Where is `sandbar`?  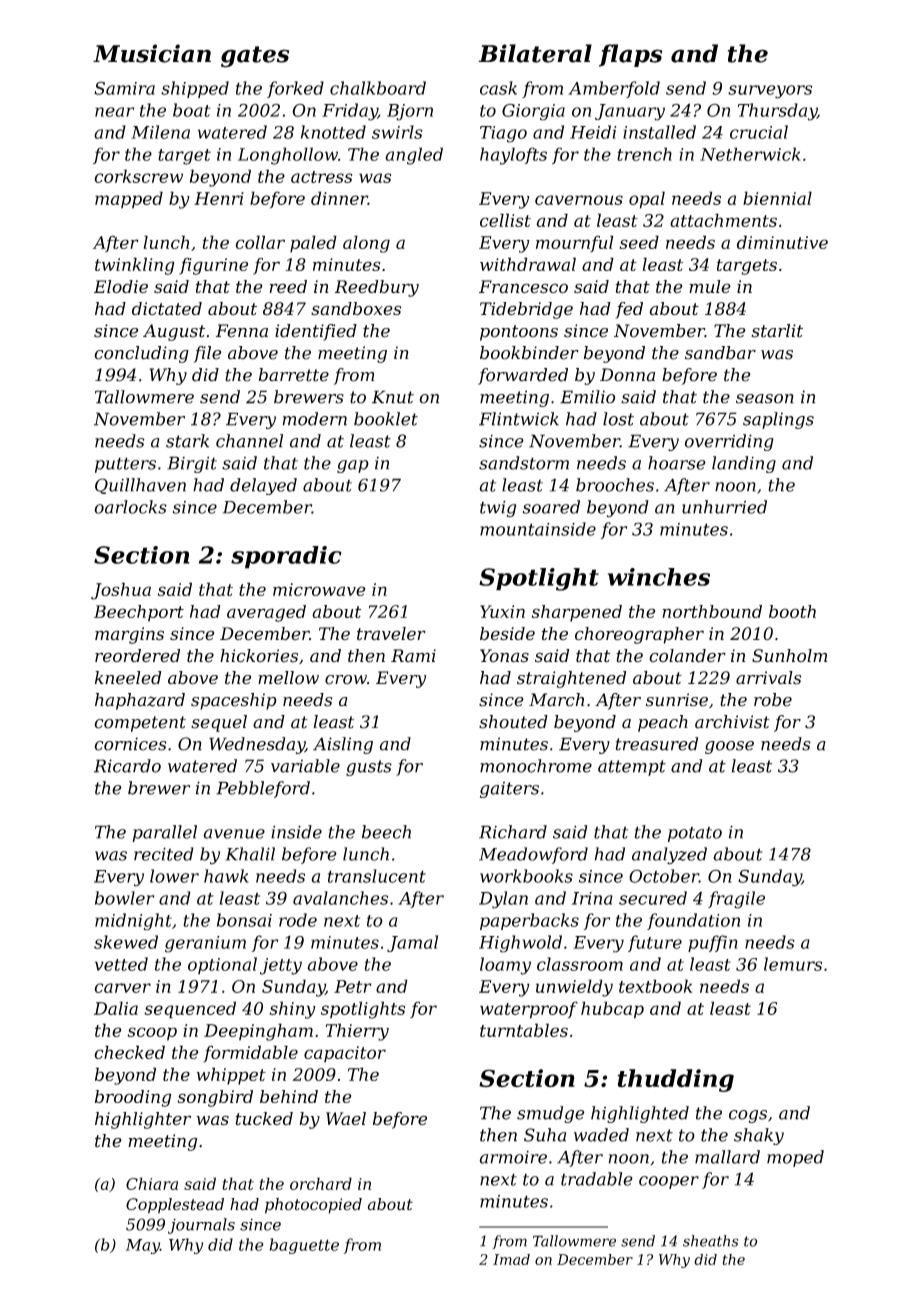
sandbar is located at coordinates (720, 353).
